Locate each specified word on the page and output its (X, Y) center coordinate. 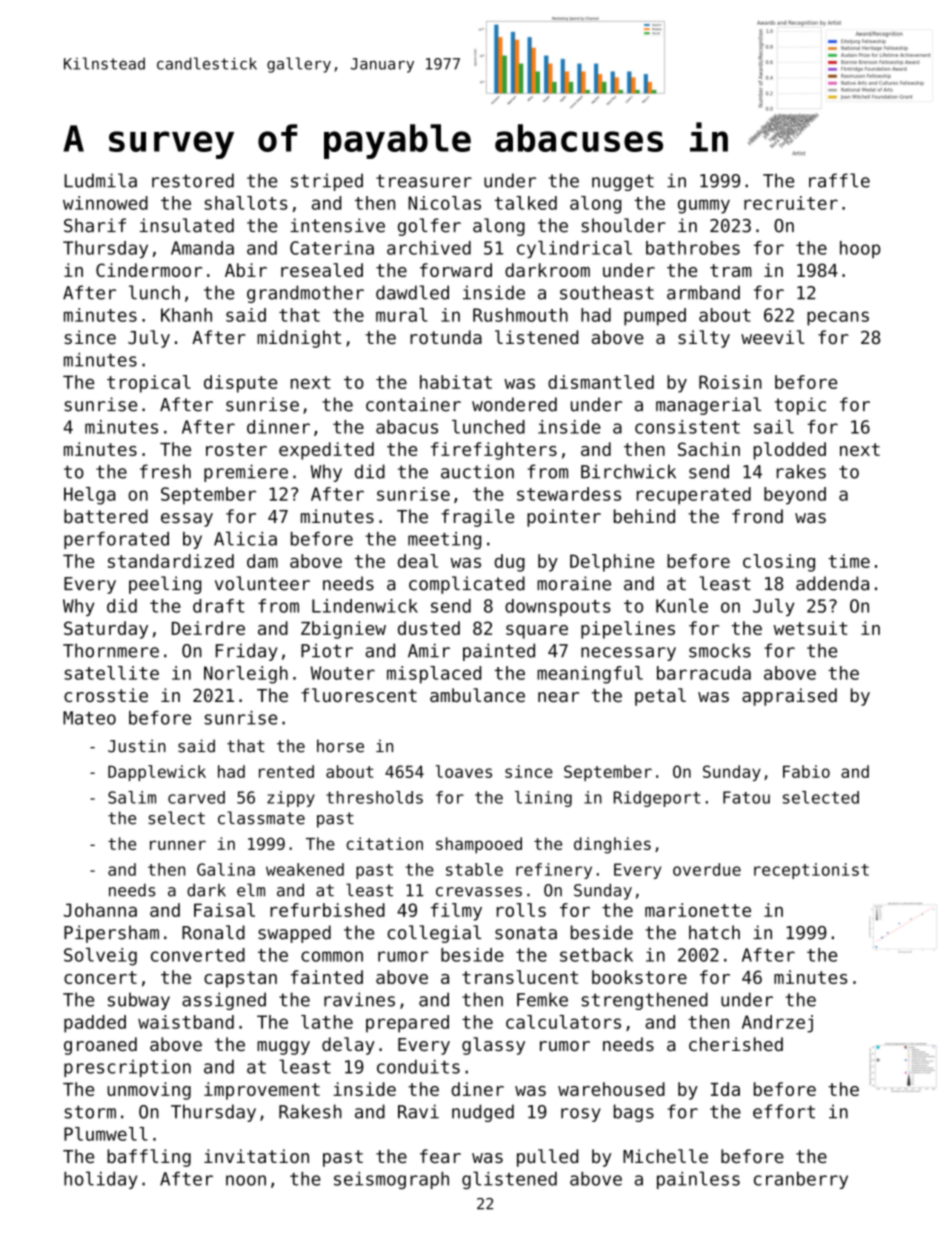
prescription (127, 1068)
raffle (839, 180)
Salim (132, 797)
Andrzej (777, 1024)
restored (193, 180)
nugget (623, 182)
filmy (456, 912)
